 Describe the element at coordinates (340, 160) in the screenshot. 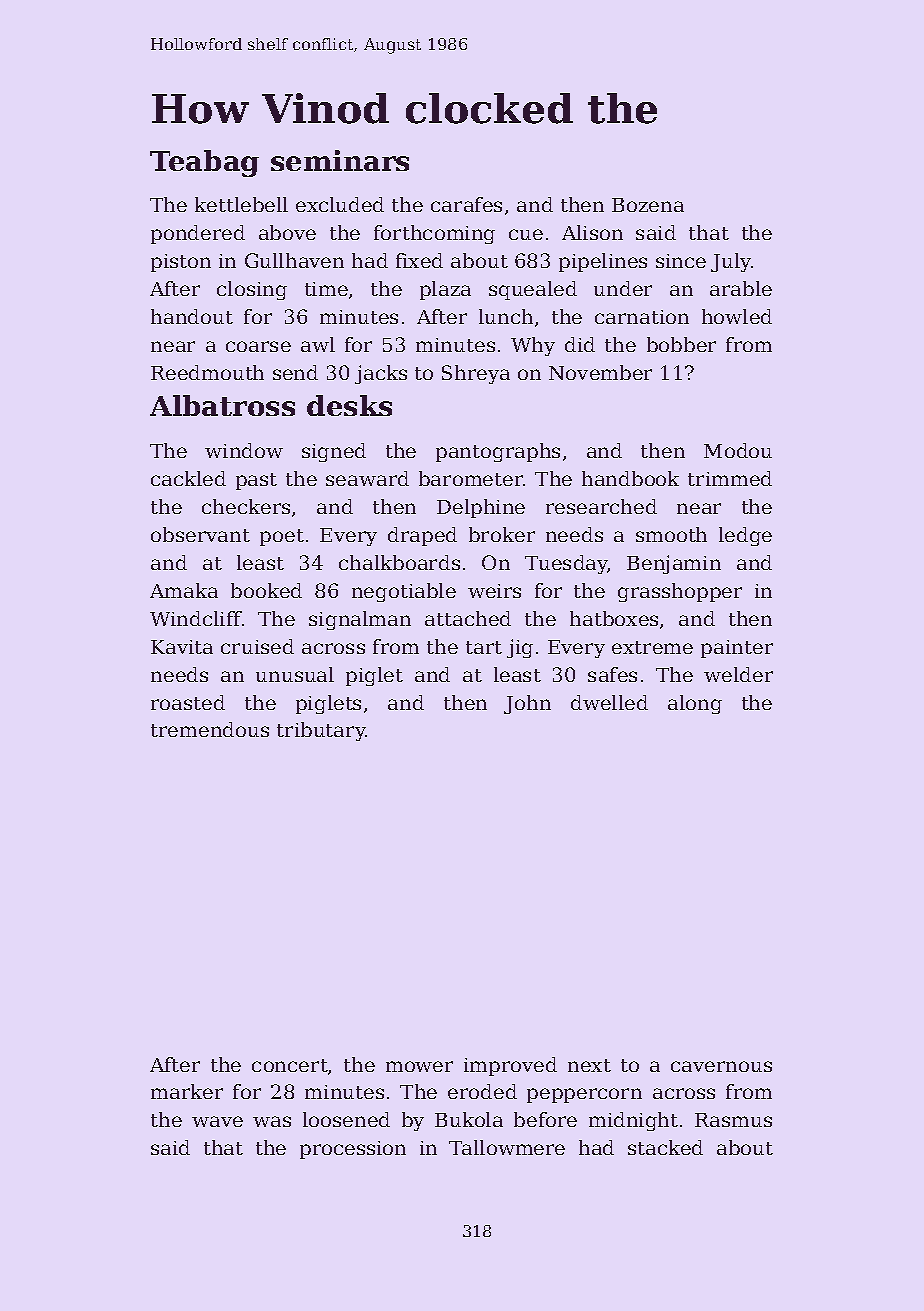

I see `seminars` at that location.
